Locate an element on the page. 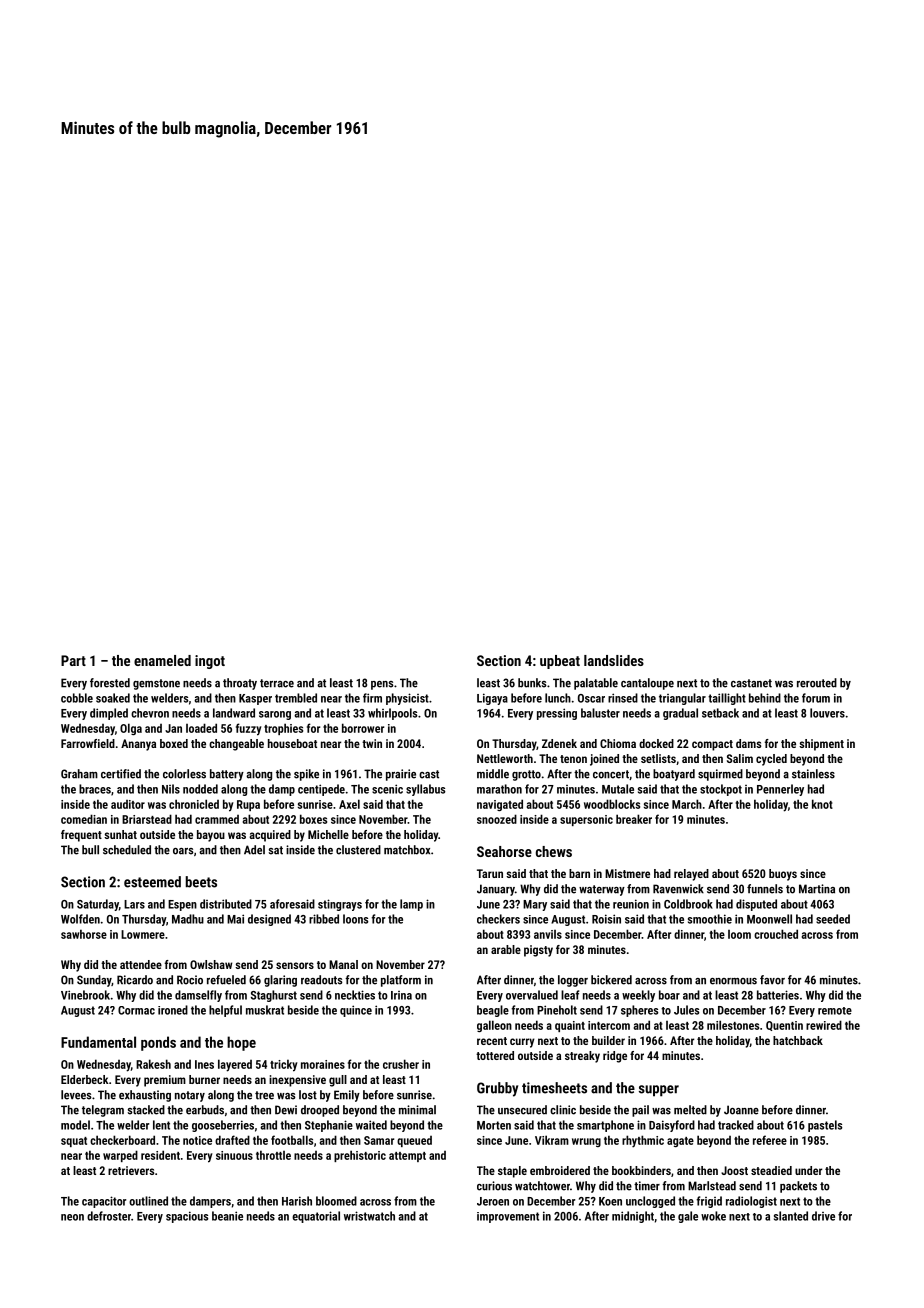  firm is located at coordinates (372, 698).
